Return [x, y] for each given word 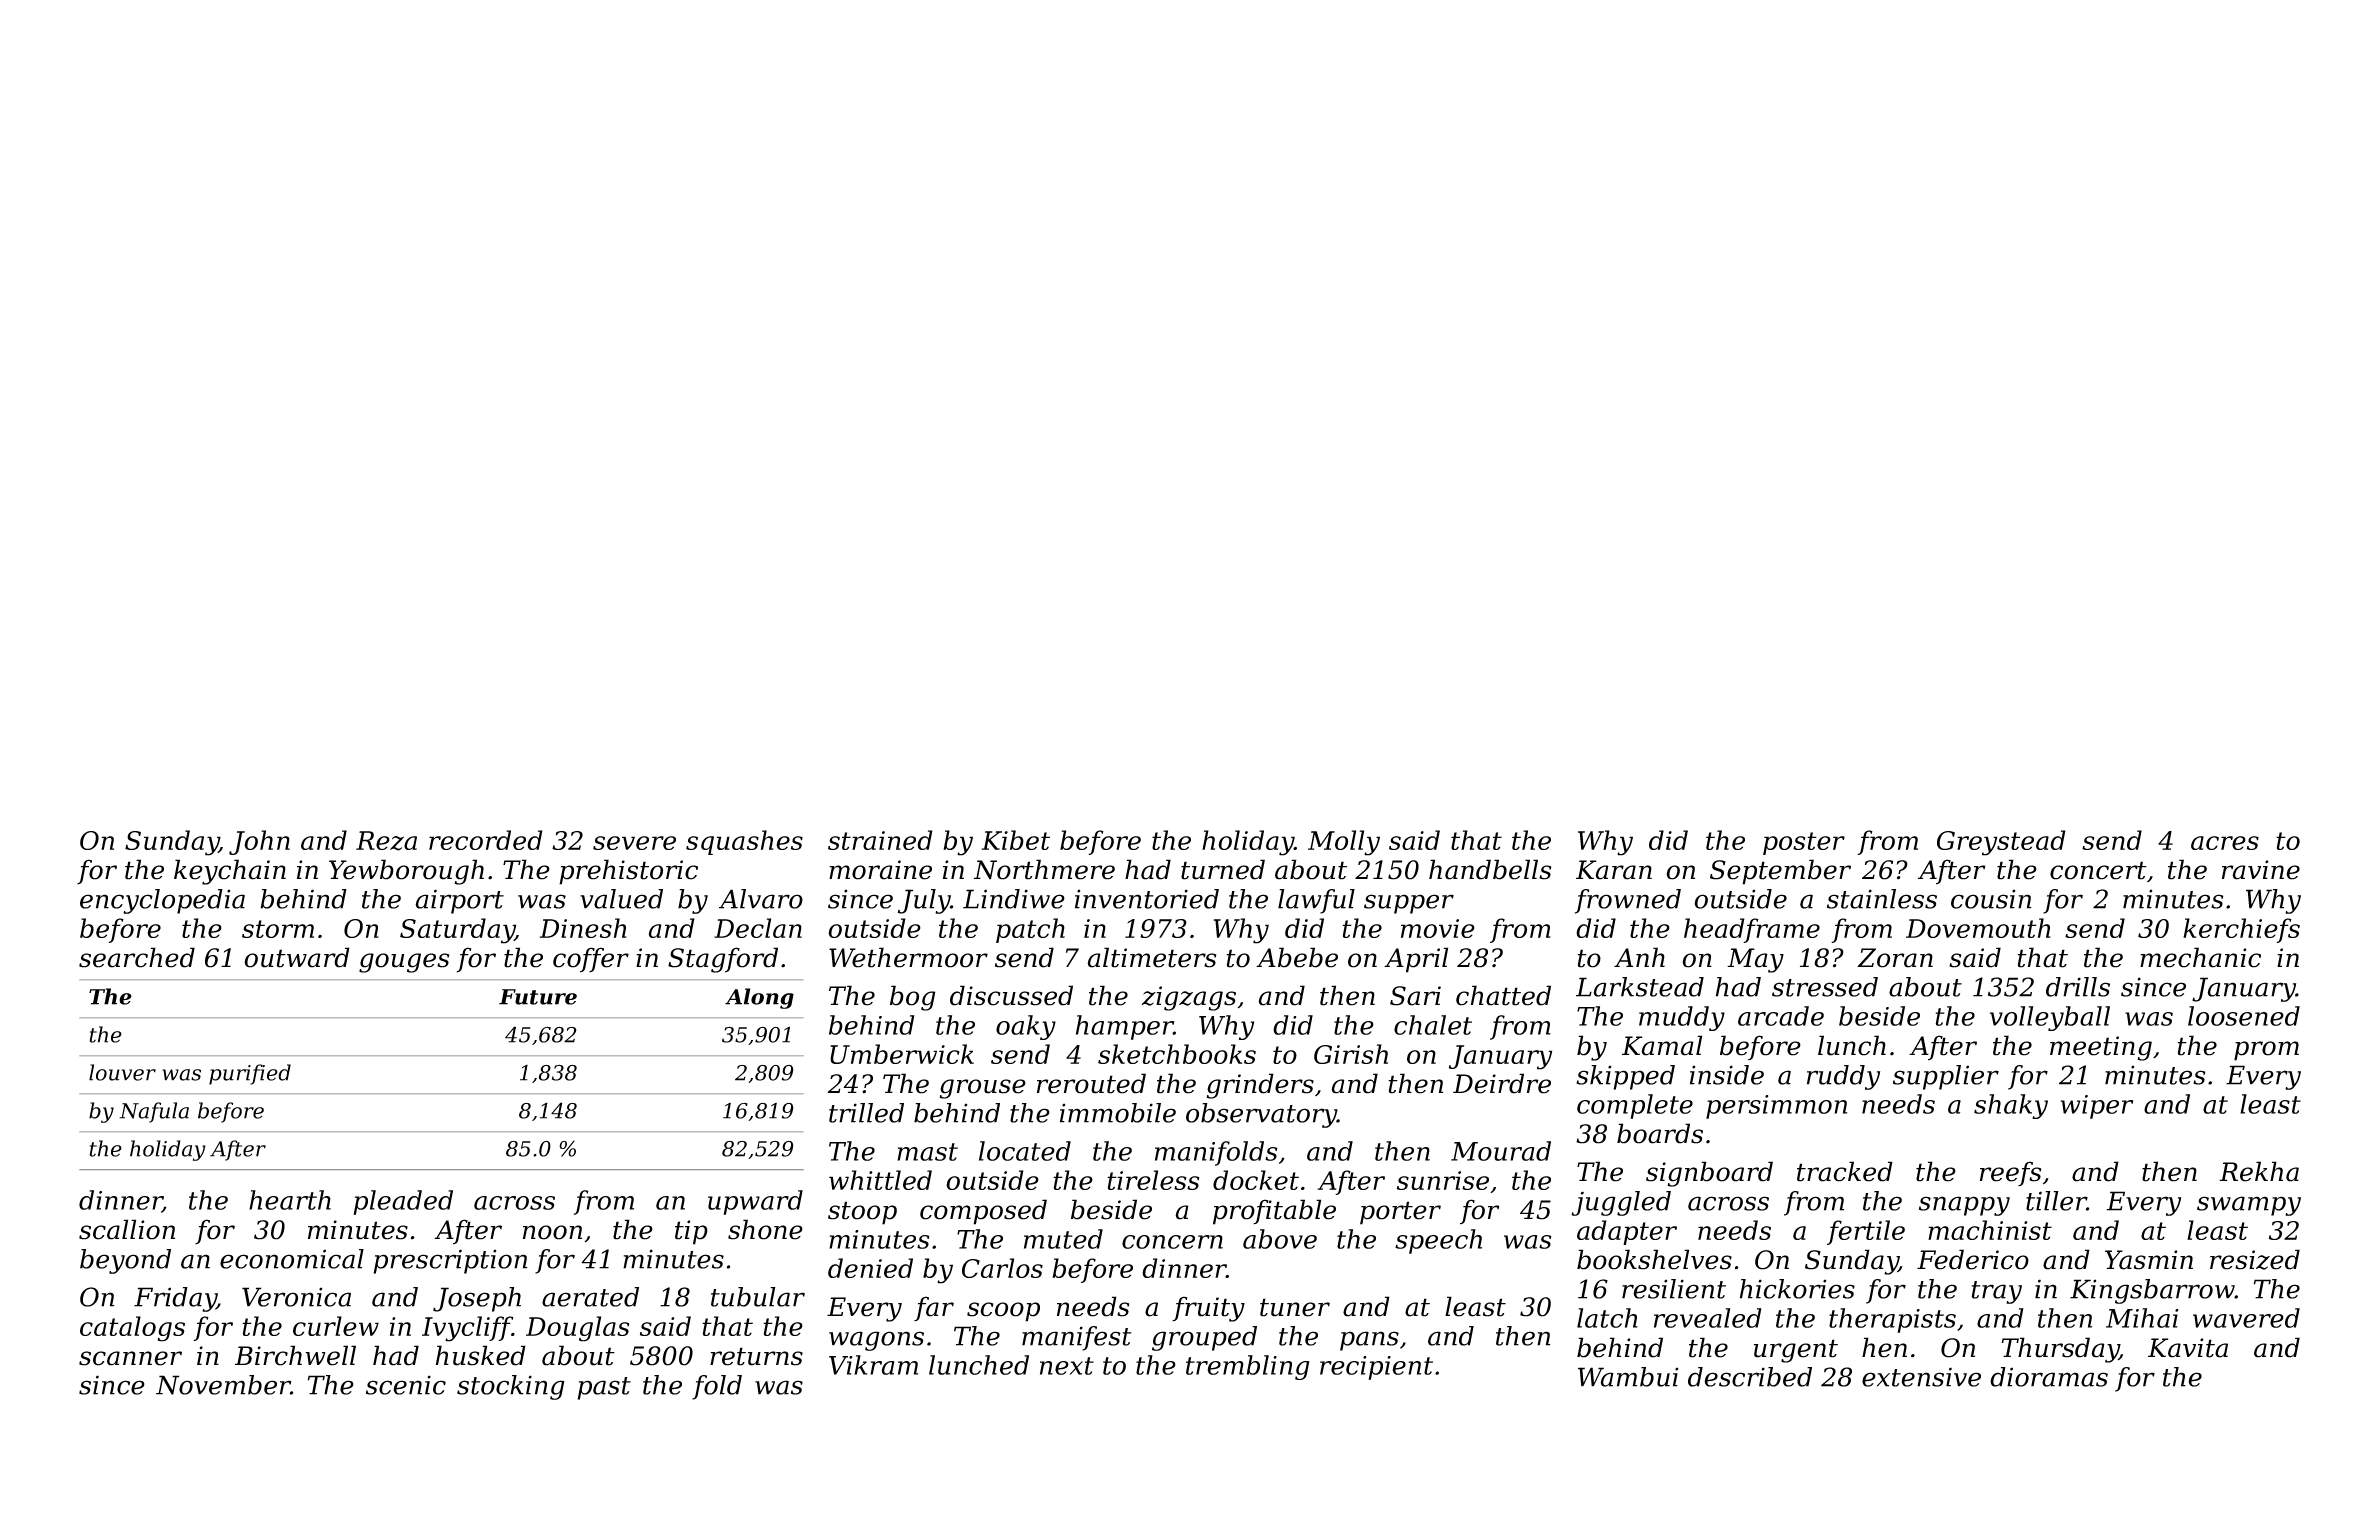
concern [1172, 1242]
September [1780, 872]
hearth [290, 1200]
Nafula [154, 1112]
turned [1223, 869]
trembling [1247, 1367]
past [604, 1388]
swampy [2249, 1206]
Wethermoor [908, 957]
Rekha [2259, 1171]
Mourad [1501, 1151]
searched [137, 957]
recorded [486, 840]
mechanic [2200, 957]
